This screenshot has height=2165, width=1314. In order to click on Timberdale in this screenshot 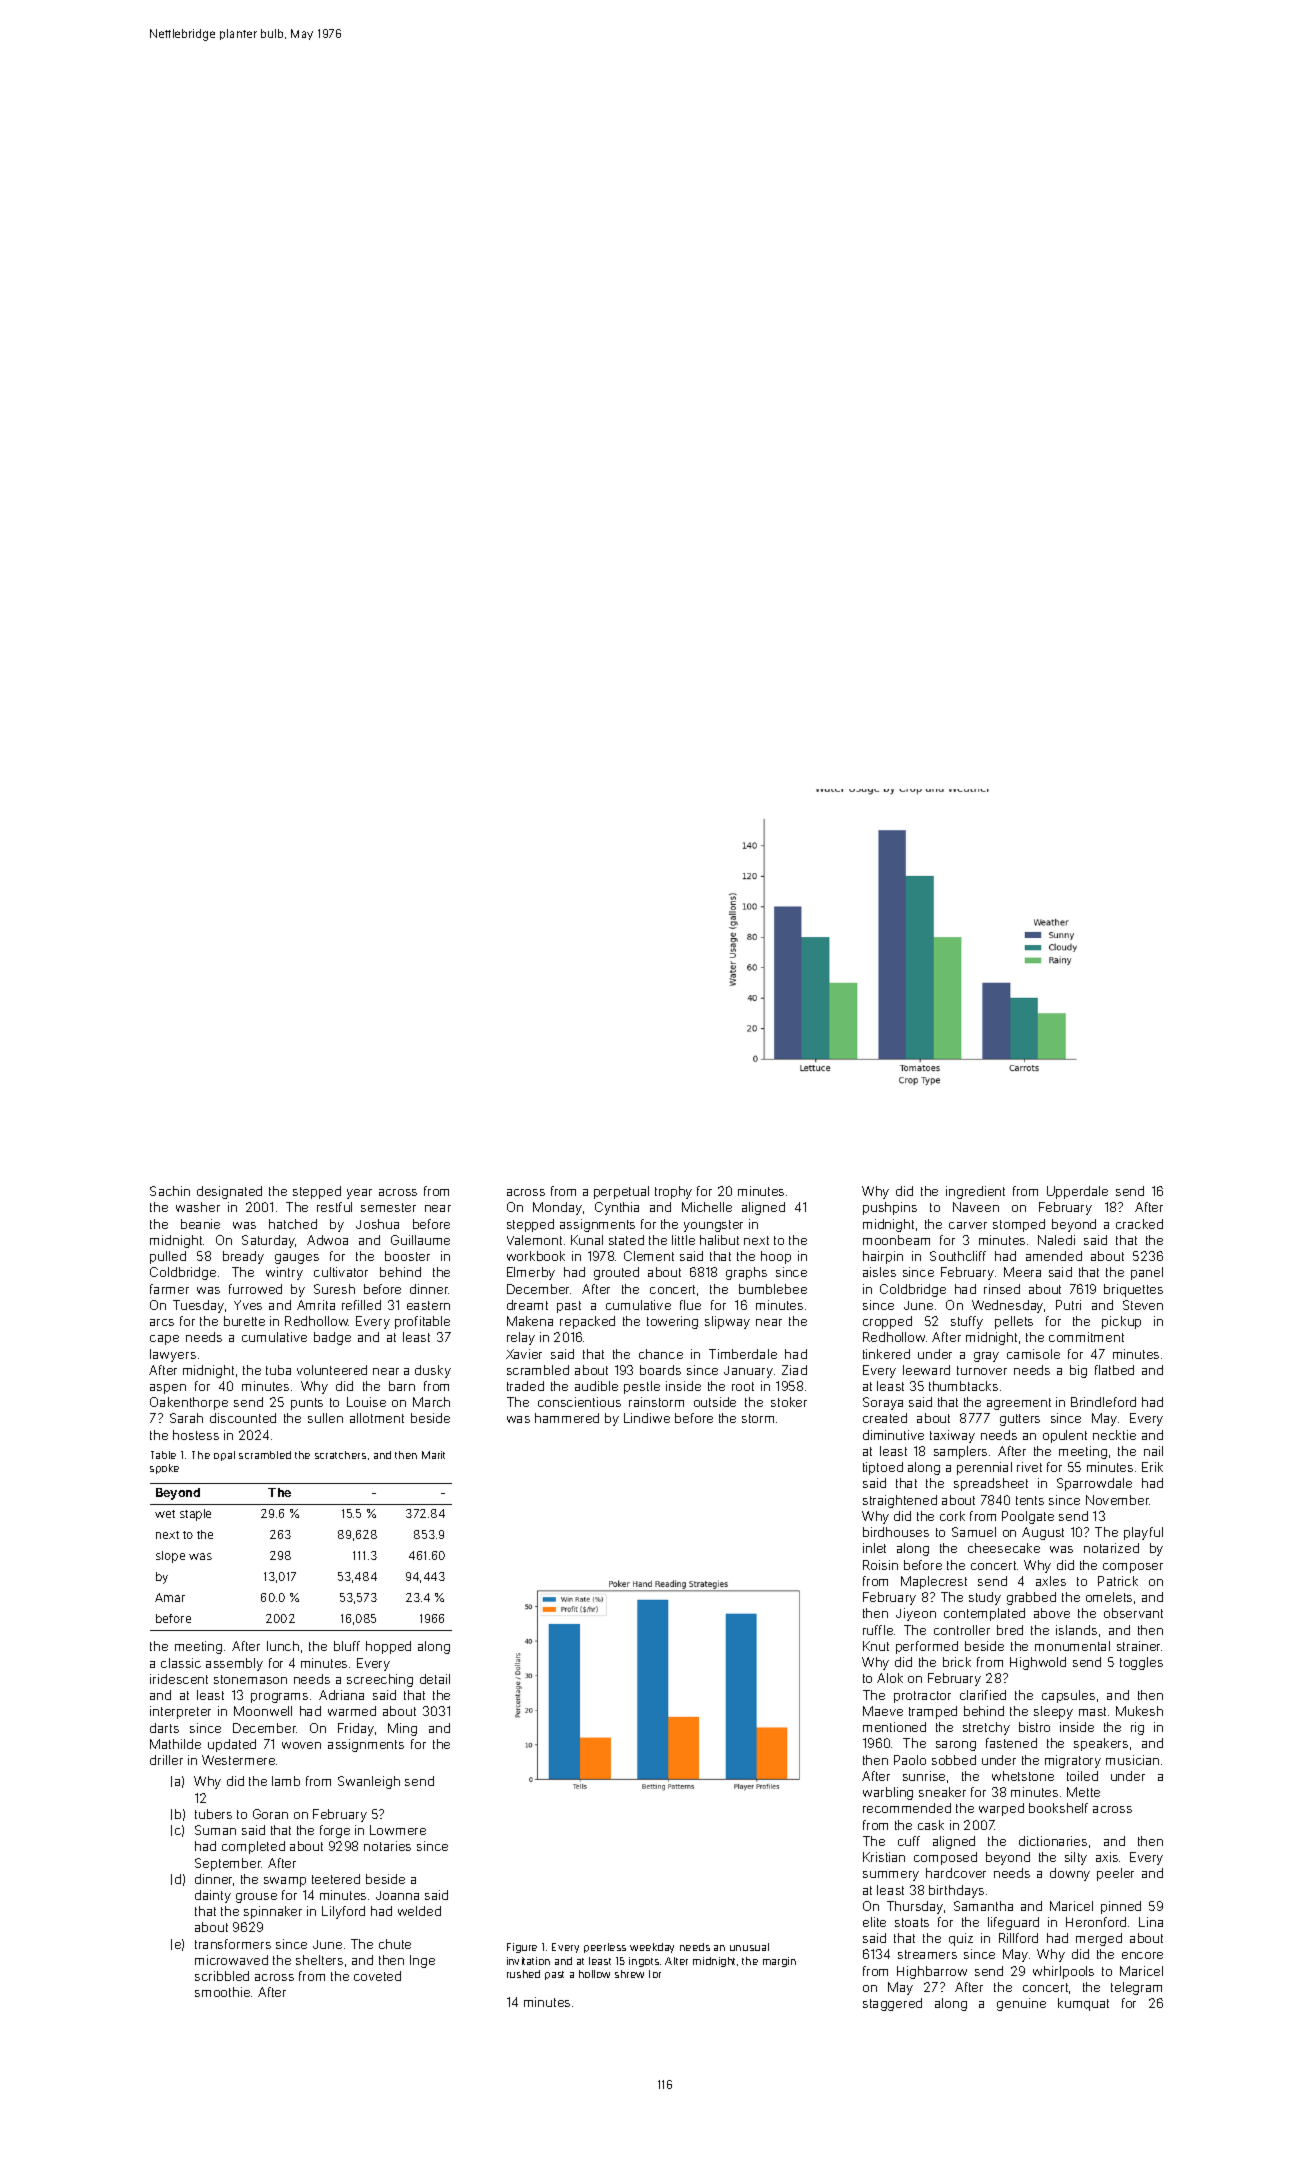, I will do `click(743, 1354)`.
